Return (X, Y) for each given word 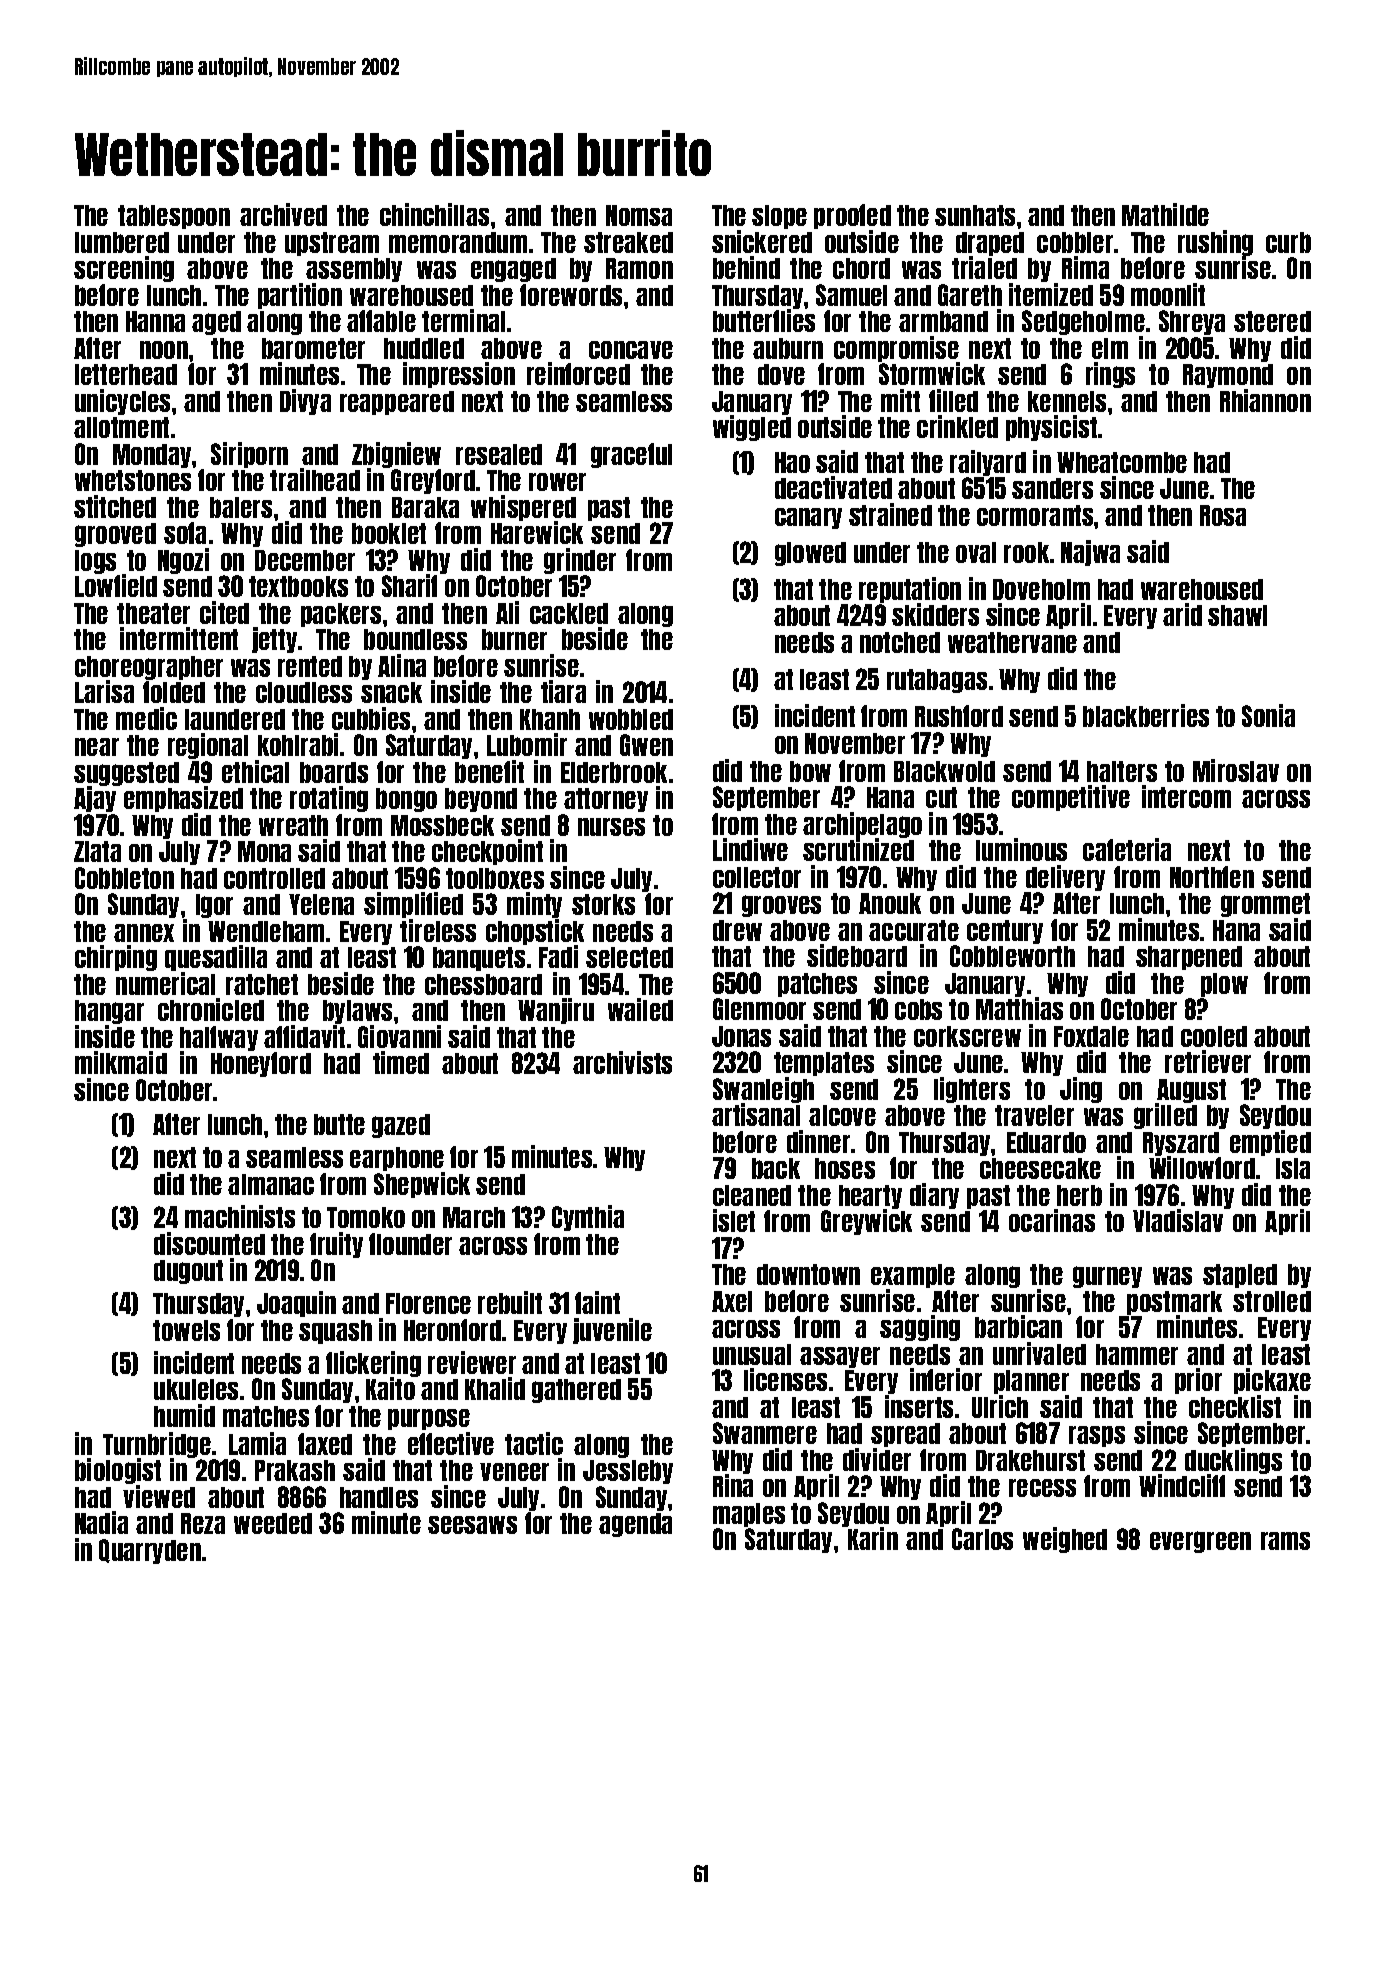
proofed (852, 216)
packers (341, 615)
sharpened (1189, 958)
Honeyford (261, 1064)
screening (124, 269)
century (1005, 932)
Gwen (646, 745)
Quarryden (150, 1551)
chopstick (535, 932)
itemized (1051, 294)
